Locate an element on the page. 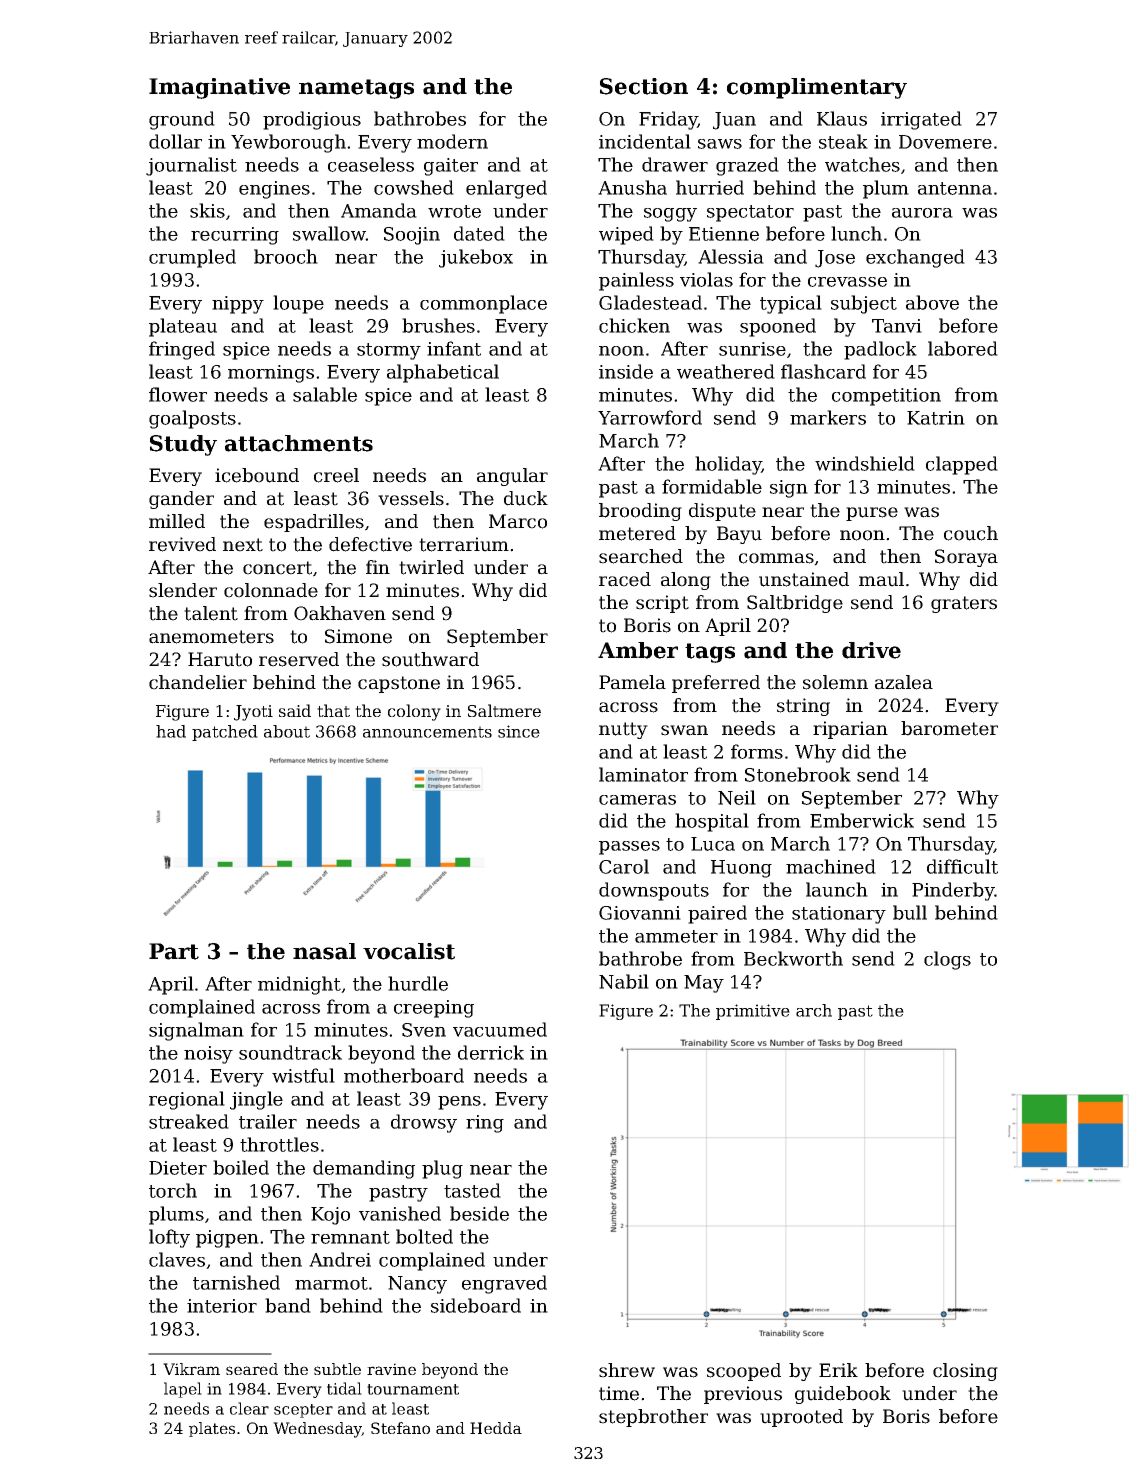 Image resolution: width=1147 pixels, height=1484 pixels. southward is located at coordinates (430, 659).
